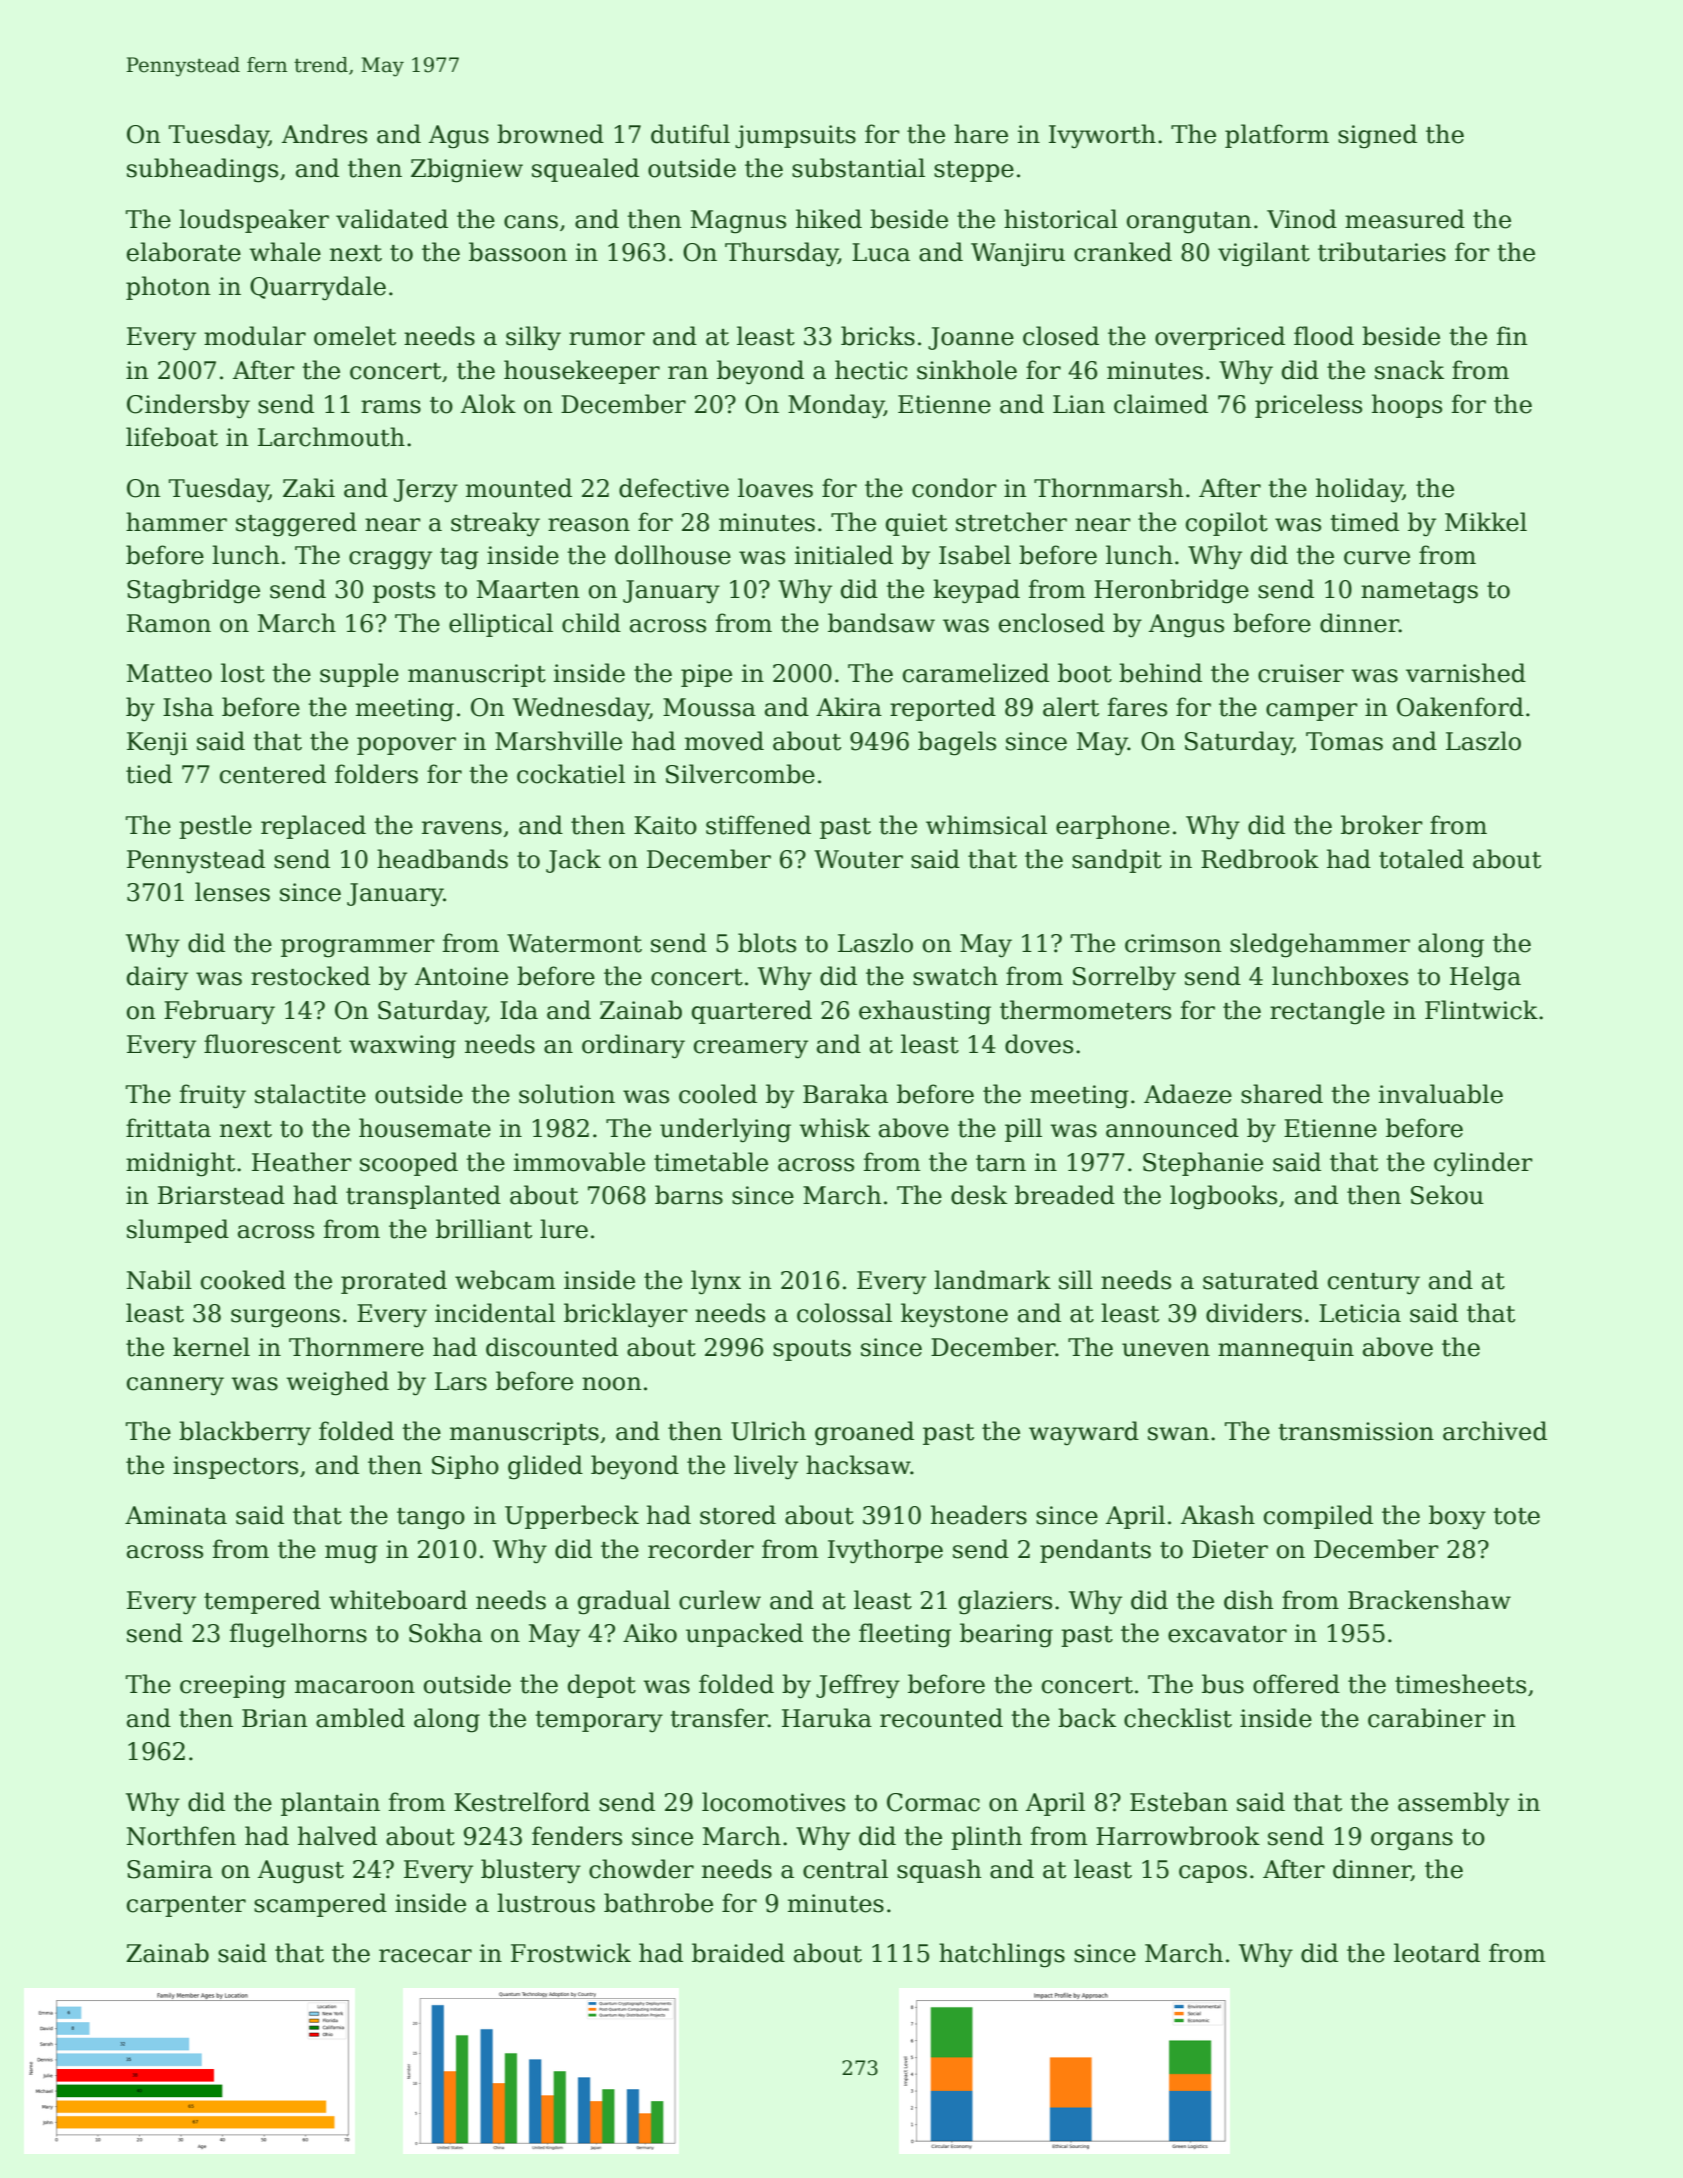 This document has width=1683, height=2178. I want to click on halved, so click(337, 1836).
